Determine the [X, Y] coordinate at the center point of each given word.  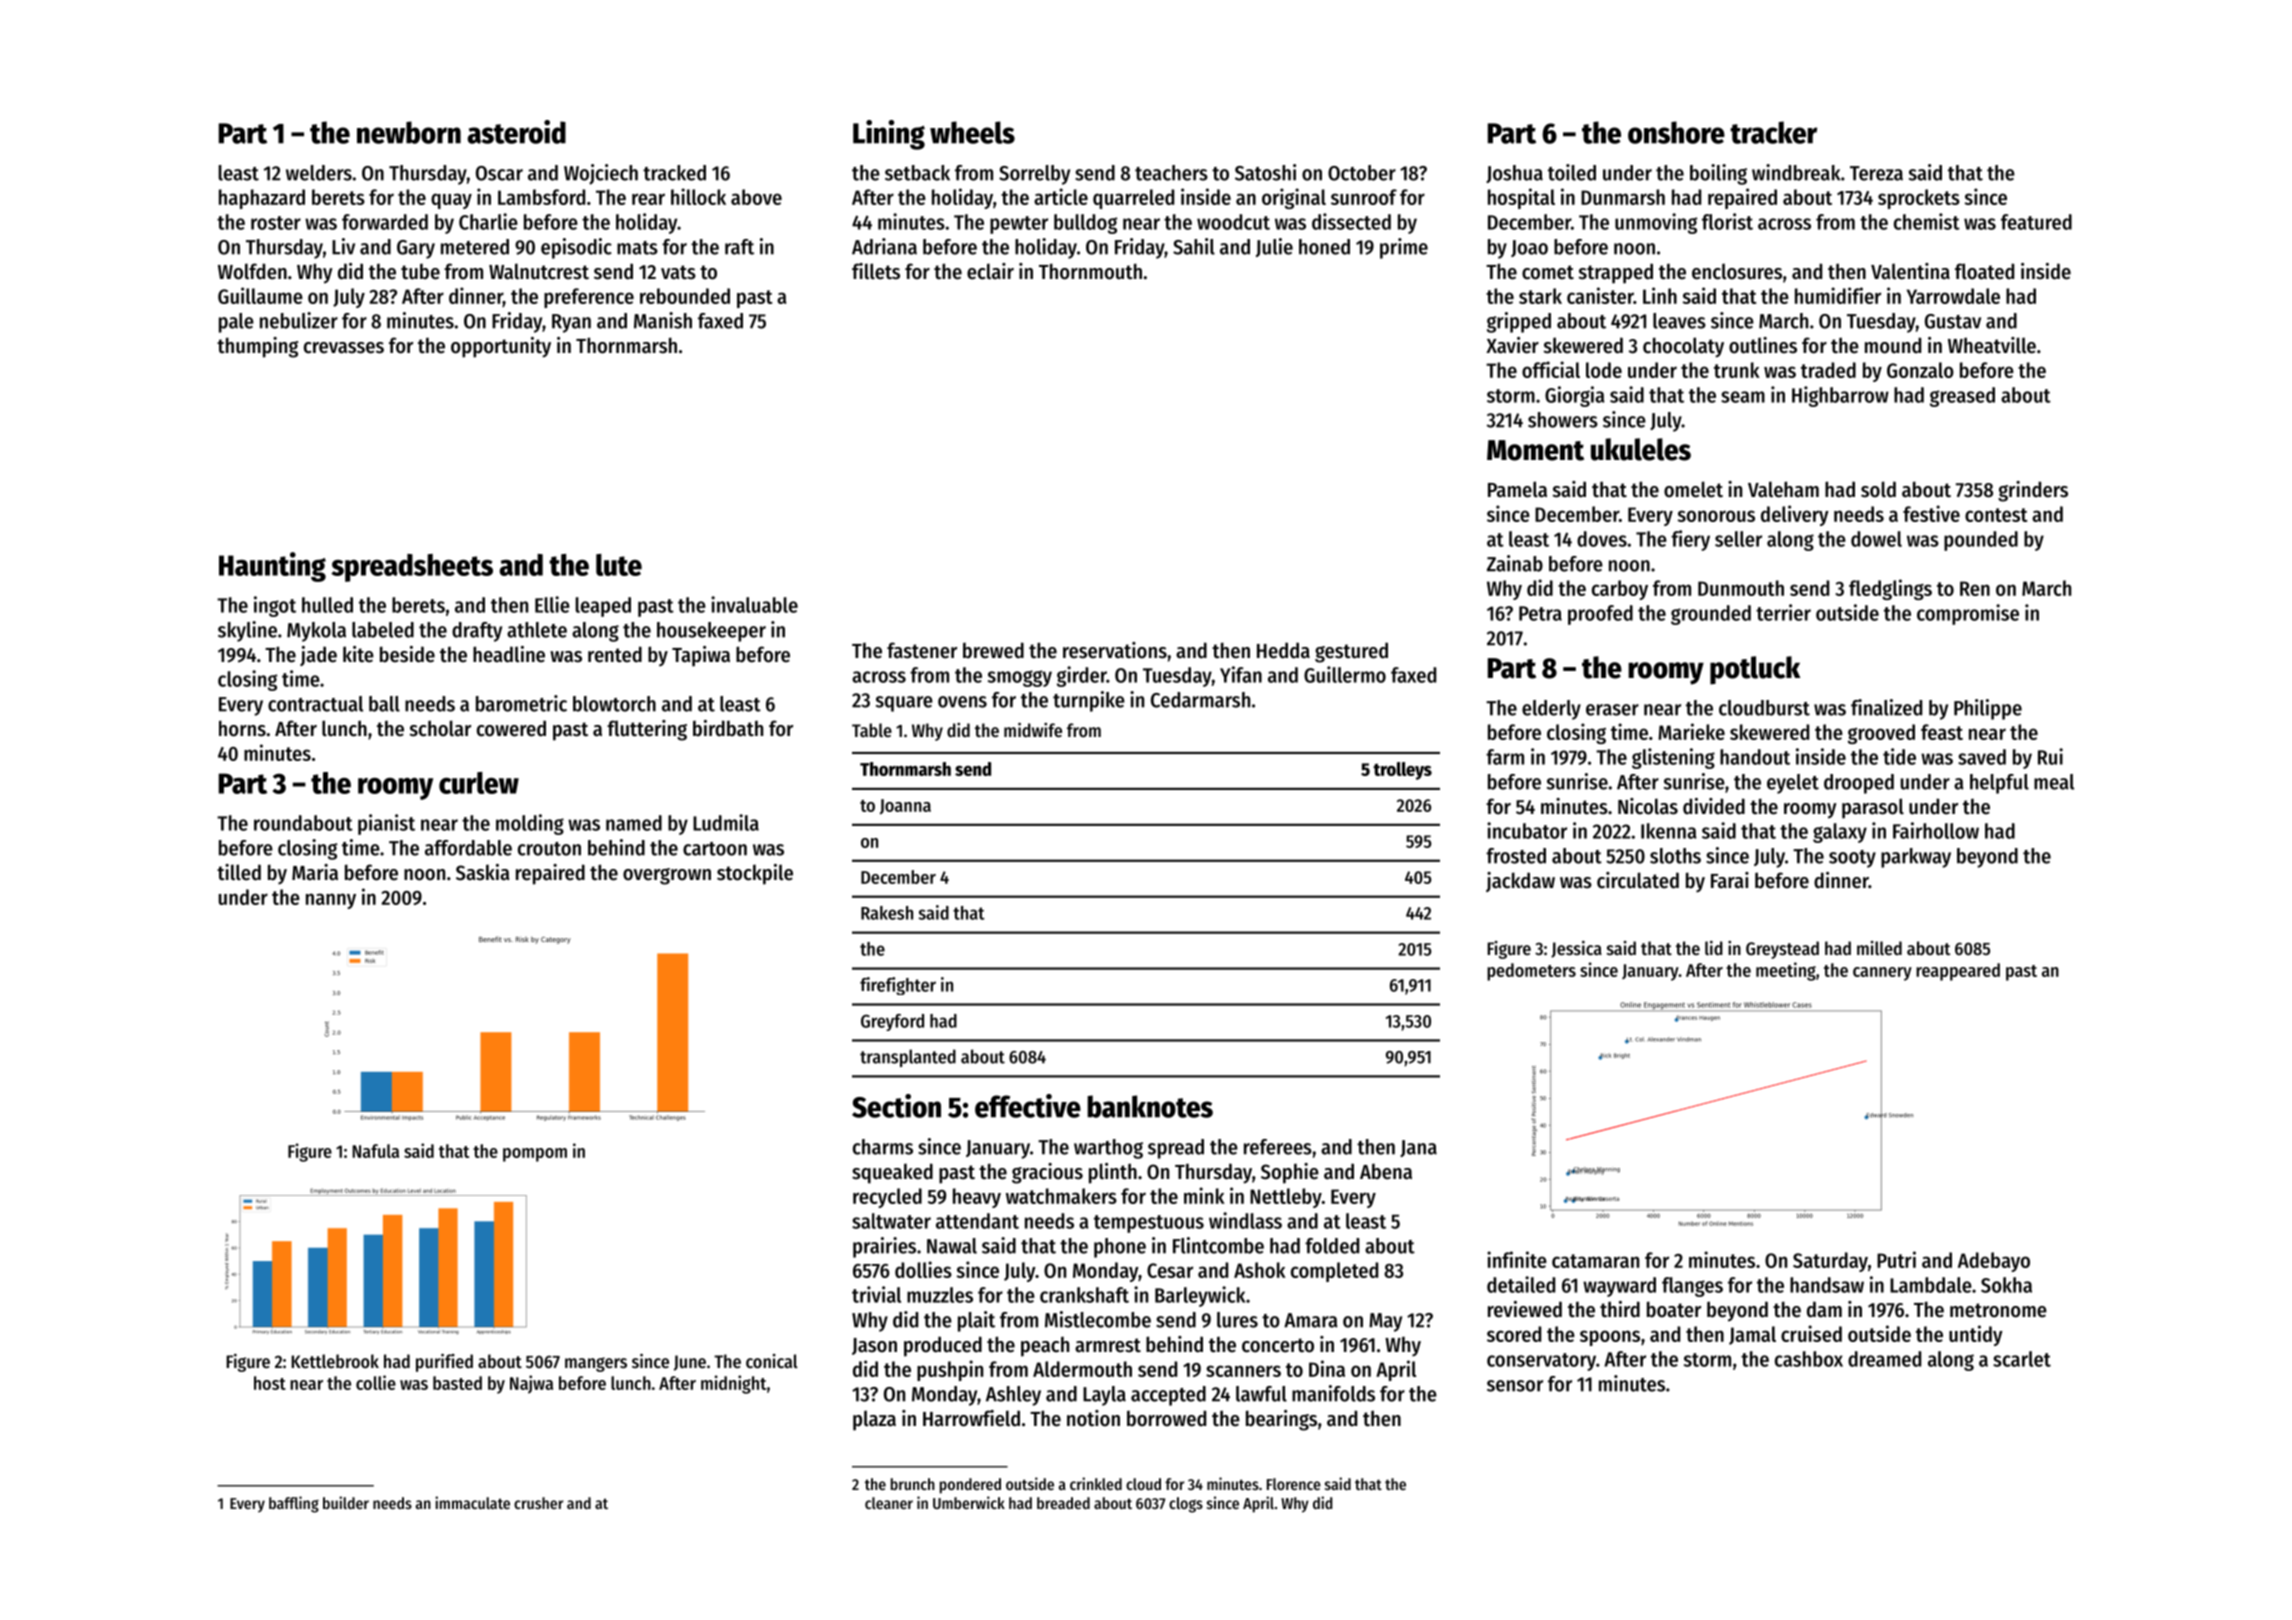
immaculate [472, 1502]
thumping [258, 347]
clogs [1186, 1505]
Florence [1294, 1484]
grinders [2033, 491]
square [904, 704]
